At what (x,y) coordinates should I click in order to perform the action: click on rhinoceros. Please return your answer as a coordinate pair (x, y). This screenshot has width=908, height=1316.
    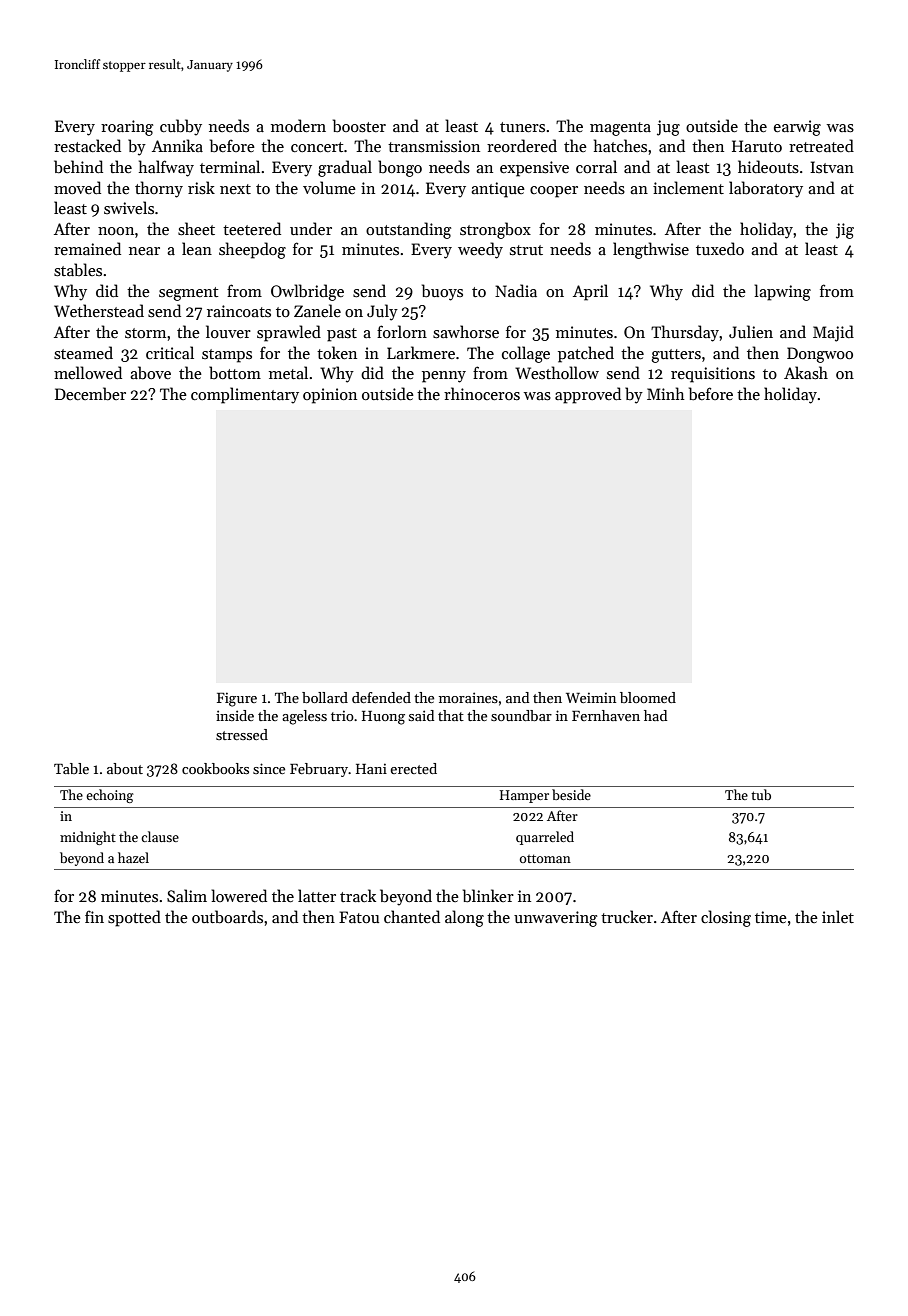
    Looking at the image, I should click on (482, 393).
